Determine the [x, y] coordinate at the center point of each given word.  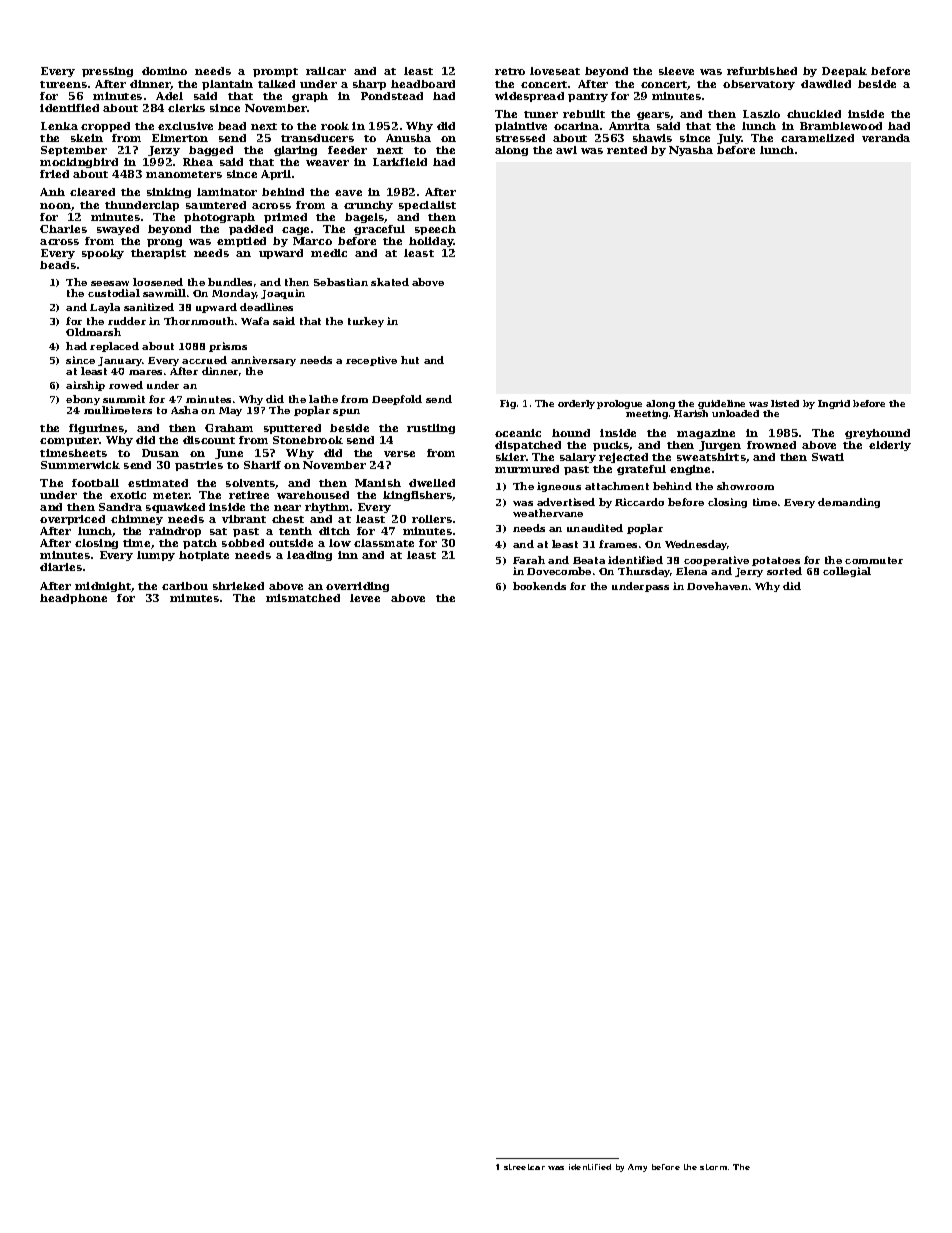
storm [713, 1167]
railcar [326, 71]
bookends [539, 586]
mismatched [303, 598]
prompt [275, 72]
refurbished [762, 71]
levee [365, 598]
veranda [886, 138]
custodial [114, 293]
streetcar [524, 1167]
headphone [73, 599]
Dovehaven [717, 586]
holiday [431, 242]
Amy [637, 1168]
